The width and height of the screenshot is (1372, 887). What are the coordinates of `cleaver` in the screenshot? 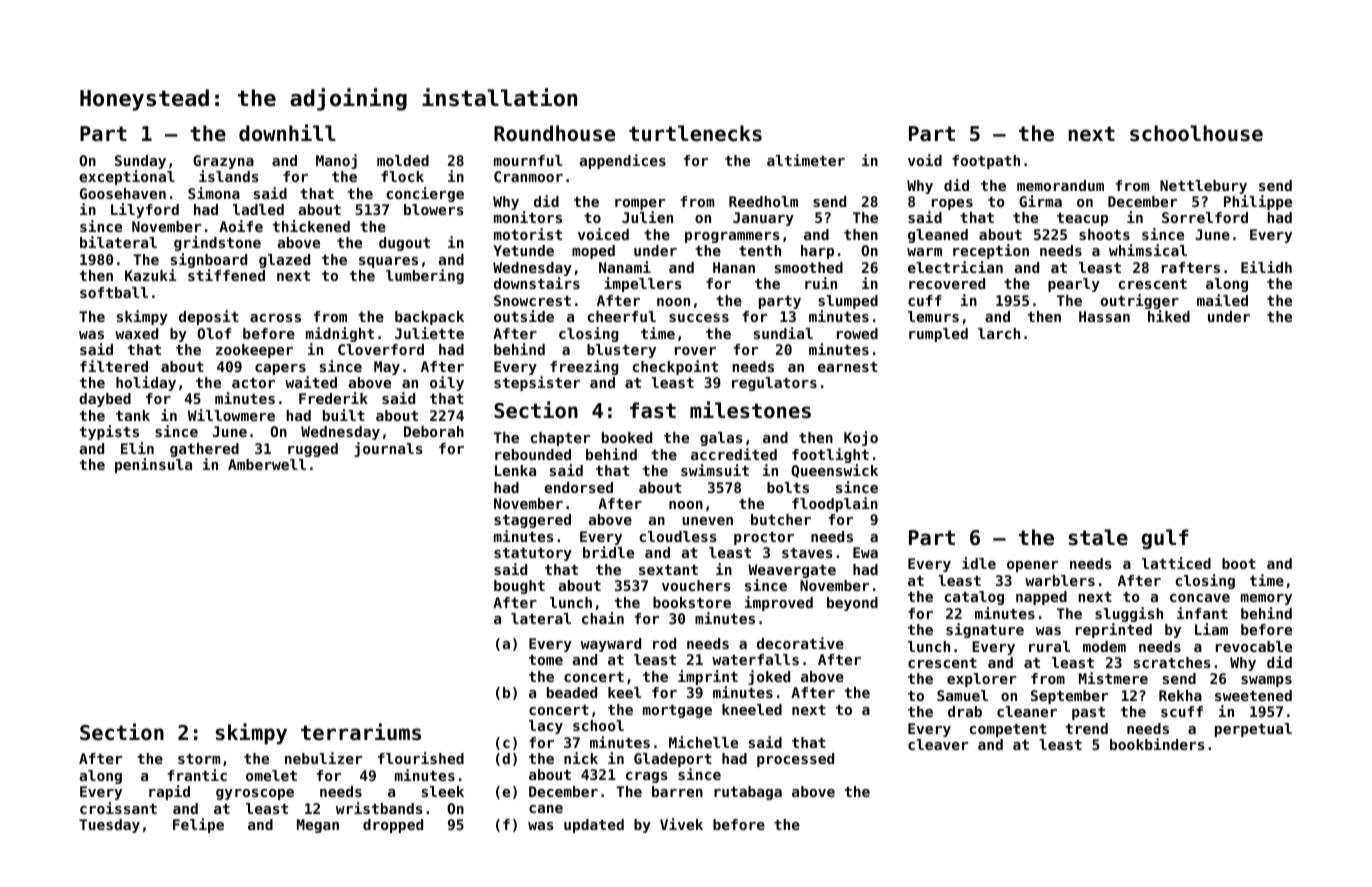 It's located at (938, 744).
